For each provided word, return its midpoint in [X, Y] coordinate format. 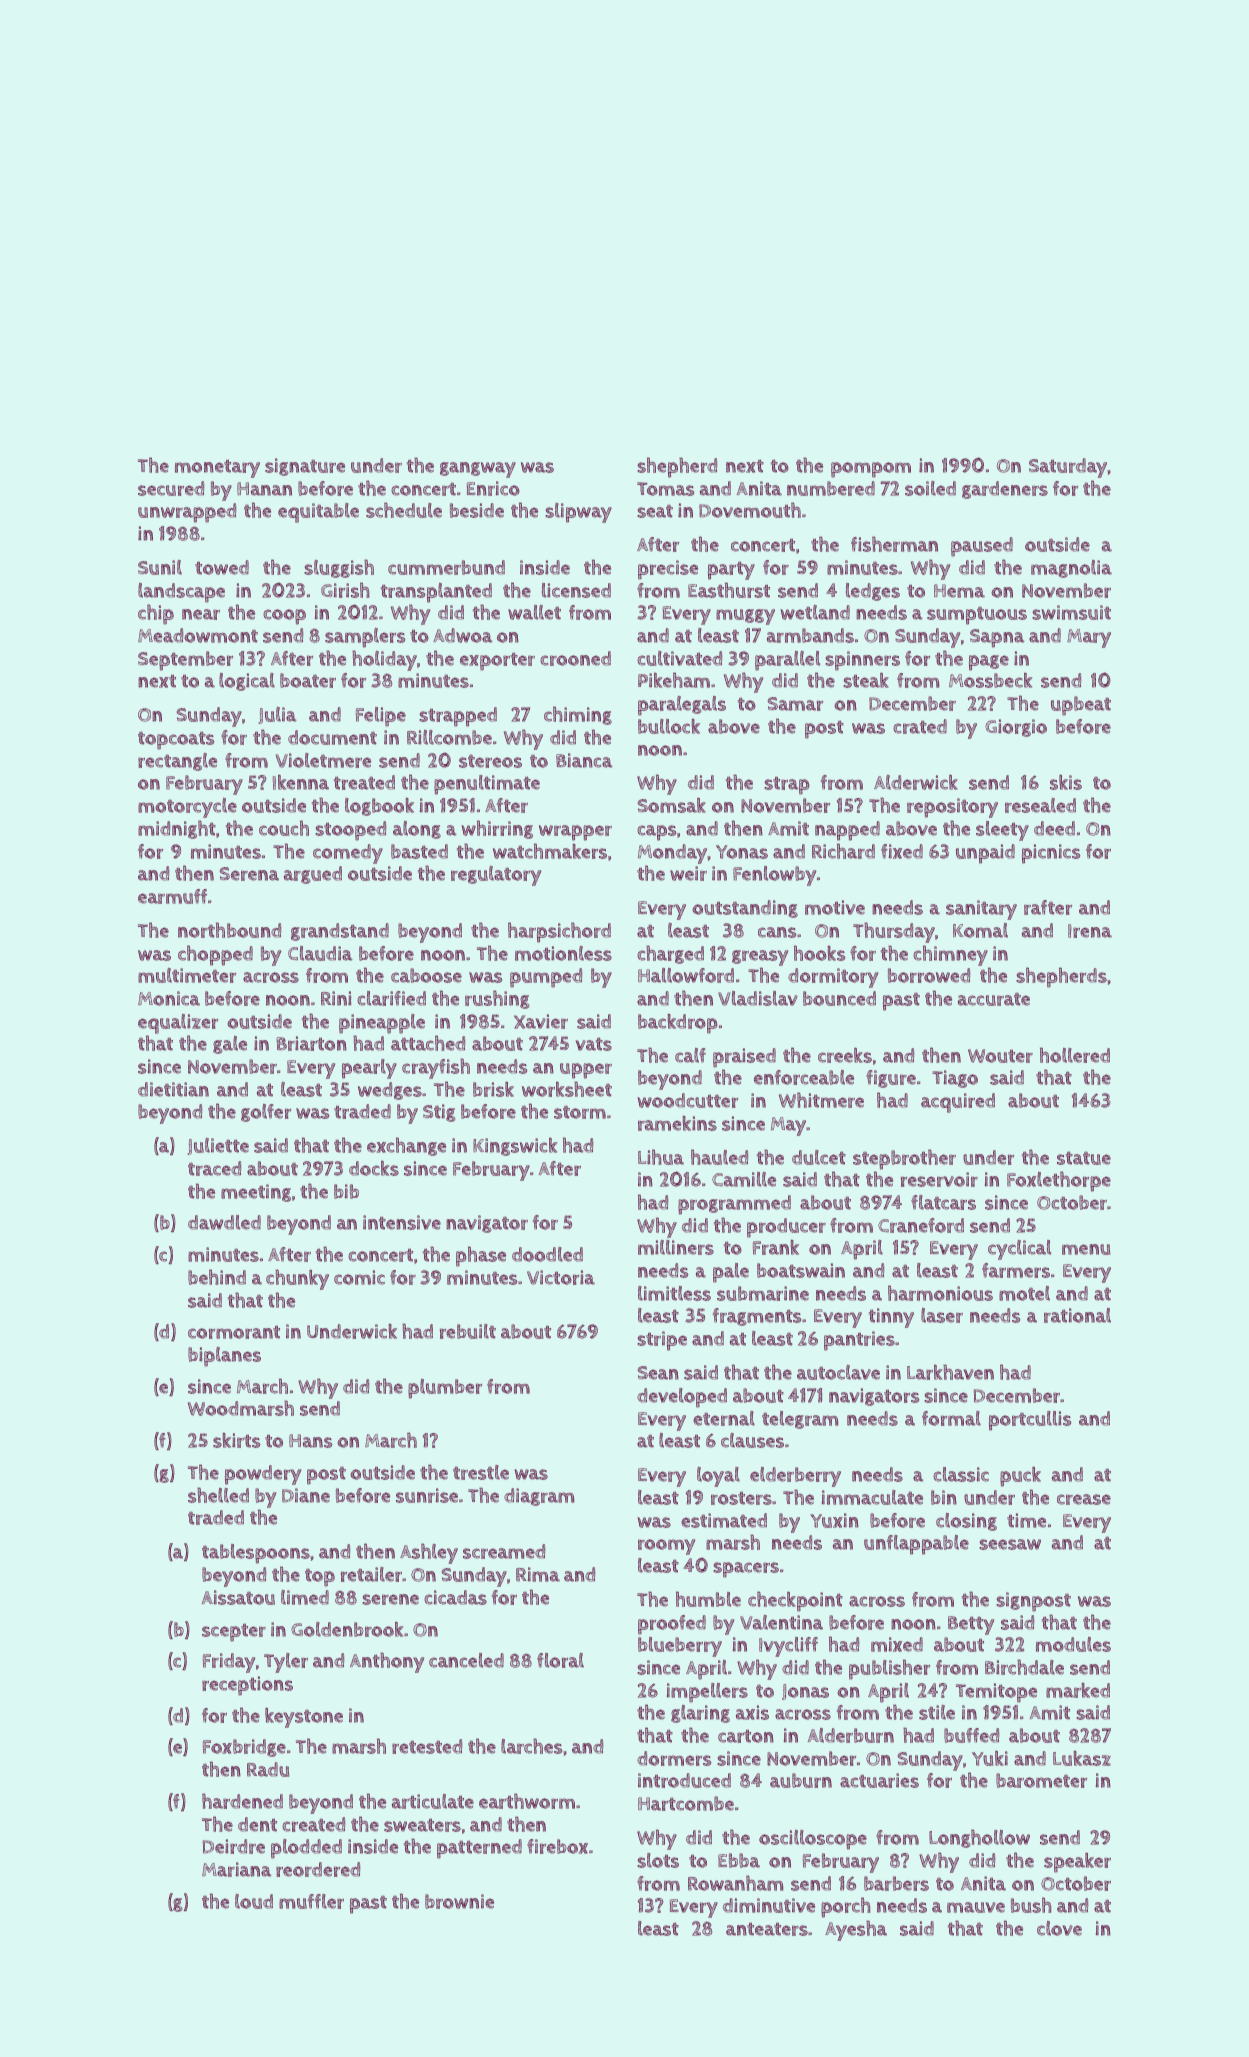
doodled [547, 1254]
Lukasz [1082, 1758]
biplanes [224, 1357]
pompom [871, 470]
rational [1077, 1315]
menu [1086, 1249]
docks [374, 1168]
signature [305, 467]
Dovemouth [750, 510]
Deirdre [234, 1846]
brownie [459, 1901]
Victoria [561, 1277]
